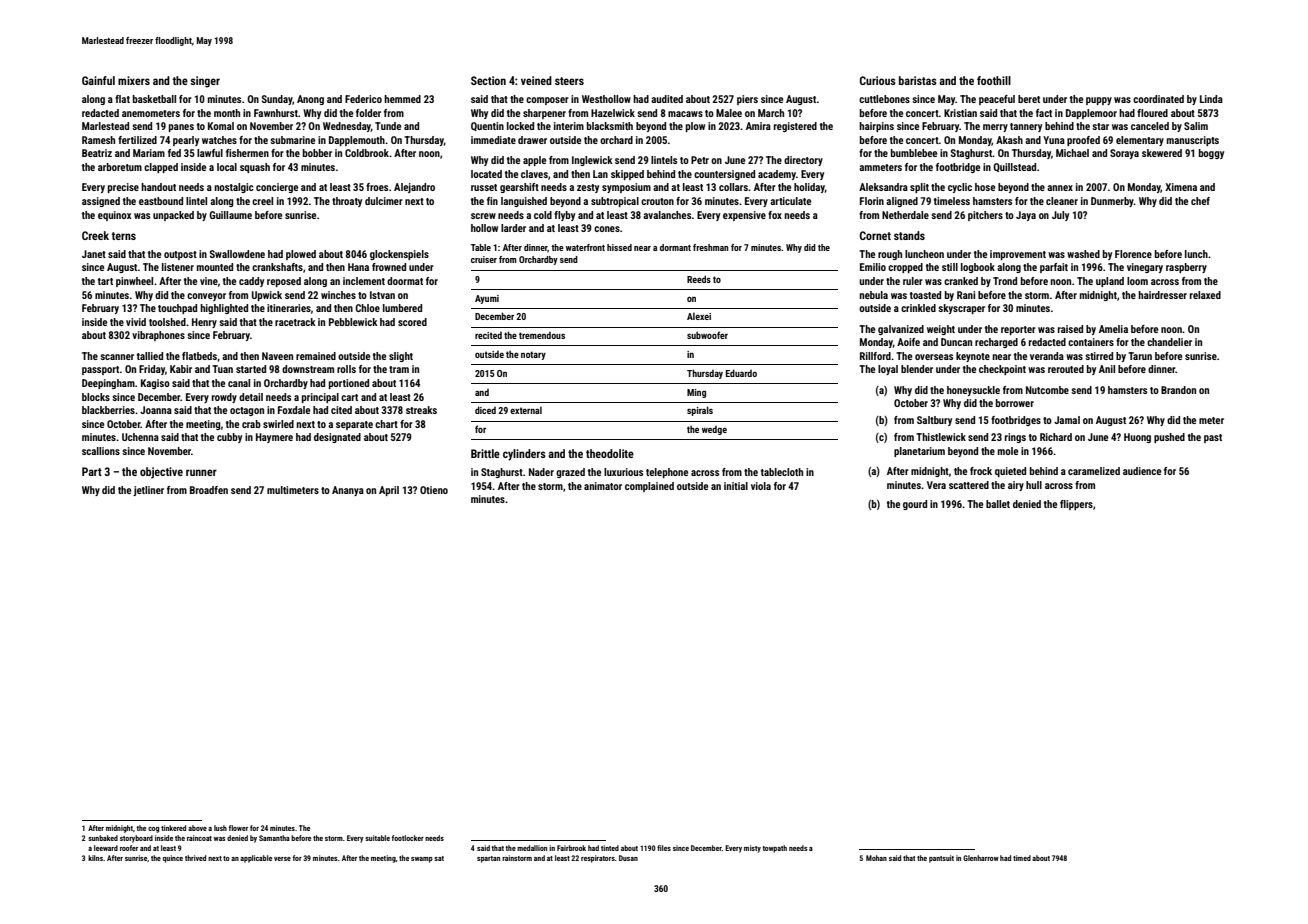  What do you see at coordinates (1076, 505) in the screenshot?
I see `flippers` at bounding box center [1076, 505].
